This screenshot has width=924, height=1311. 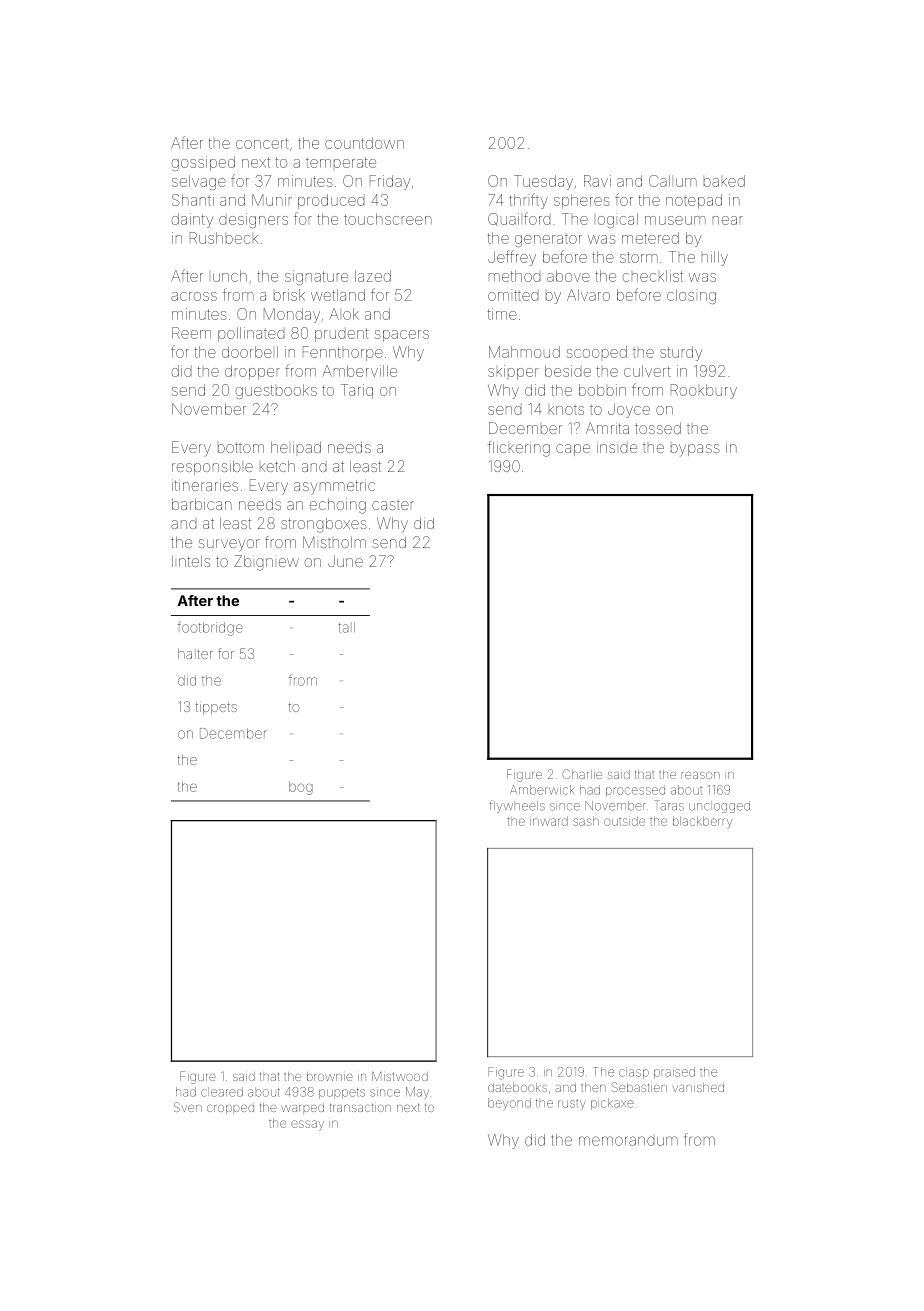 What do you see at coordinates (724, 181) in the screenshot?
I see `baked` at bounding box center [724, 181].
